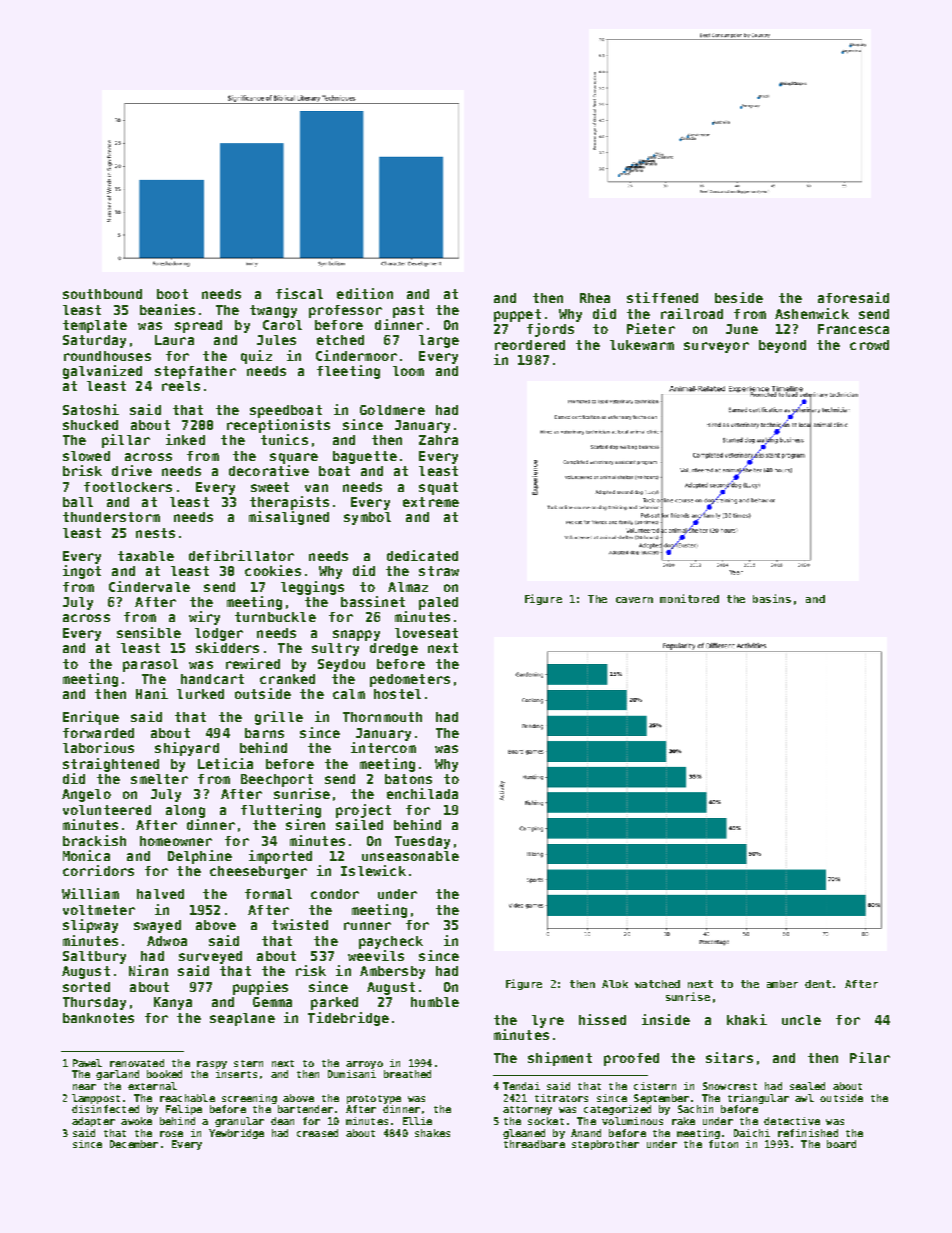 The width and height of the document is (952, 1233). Describe the element at coordinates (812, 313) in the document. I see `Ashenwick` at that location.
